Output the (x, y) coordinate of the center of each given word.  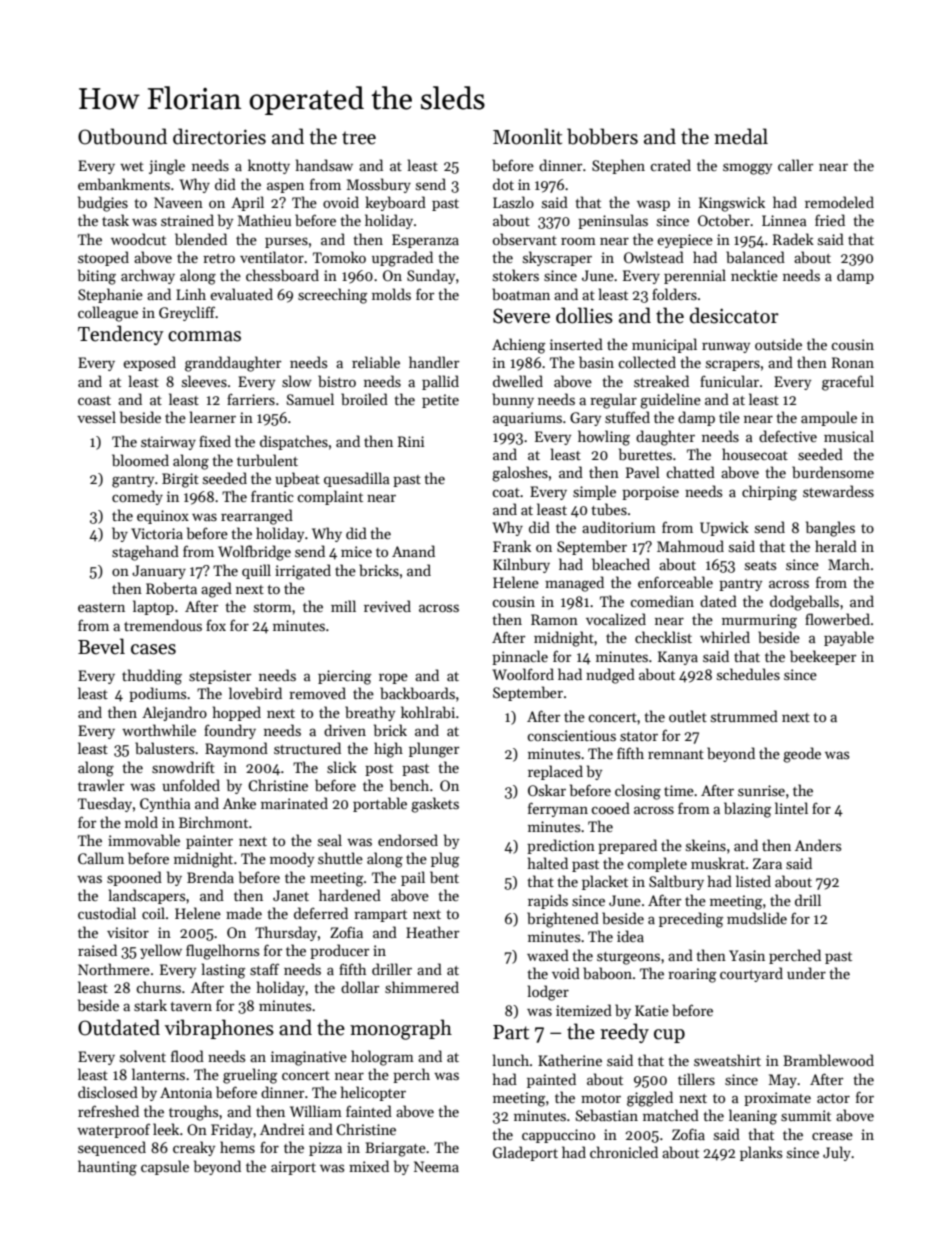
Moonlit (527, 136)
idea (630, 936)
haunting (107, 1168)
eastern (101, 607)
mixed (369, 1166)
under (806, 973)
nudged (610, 676)
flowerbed (837, 619)
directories (219, 136)
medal (741, 136)
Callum (101, 858)
